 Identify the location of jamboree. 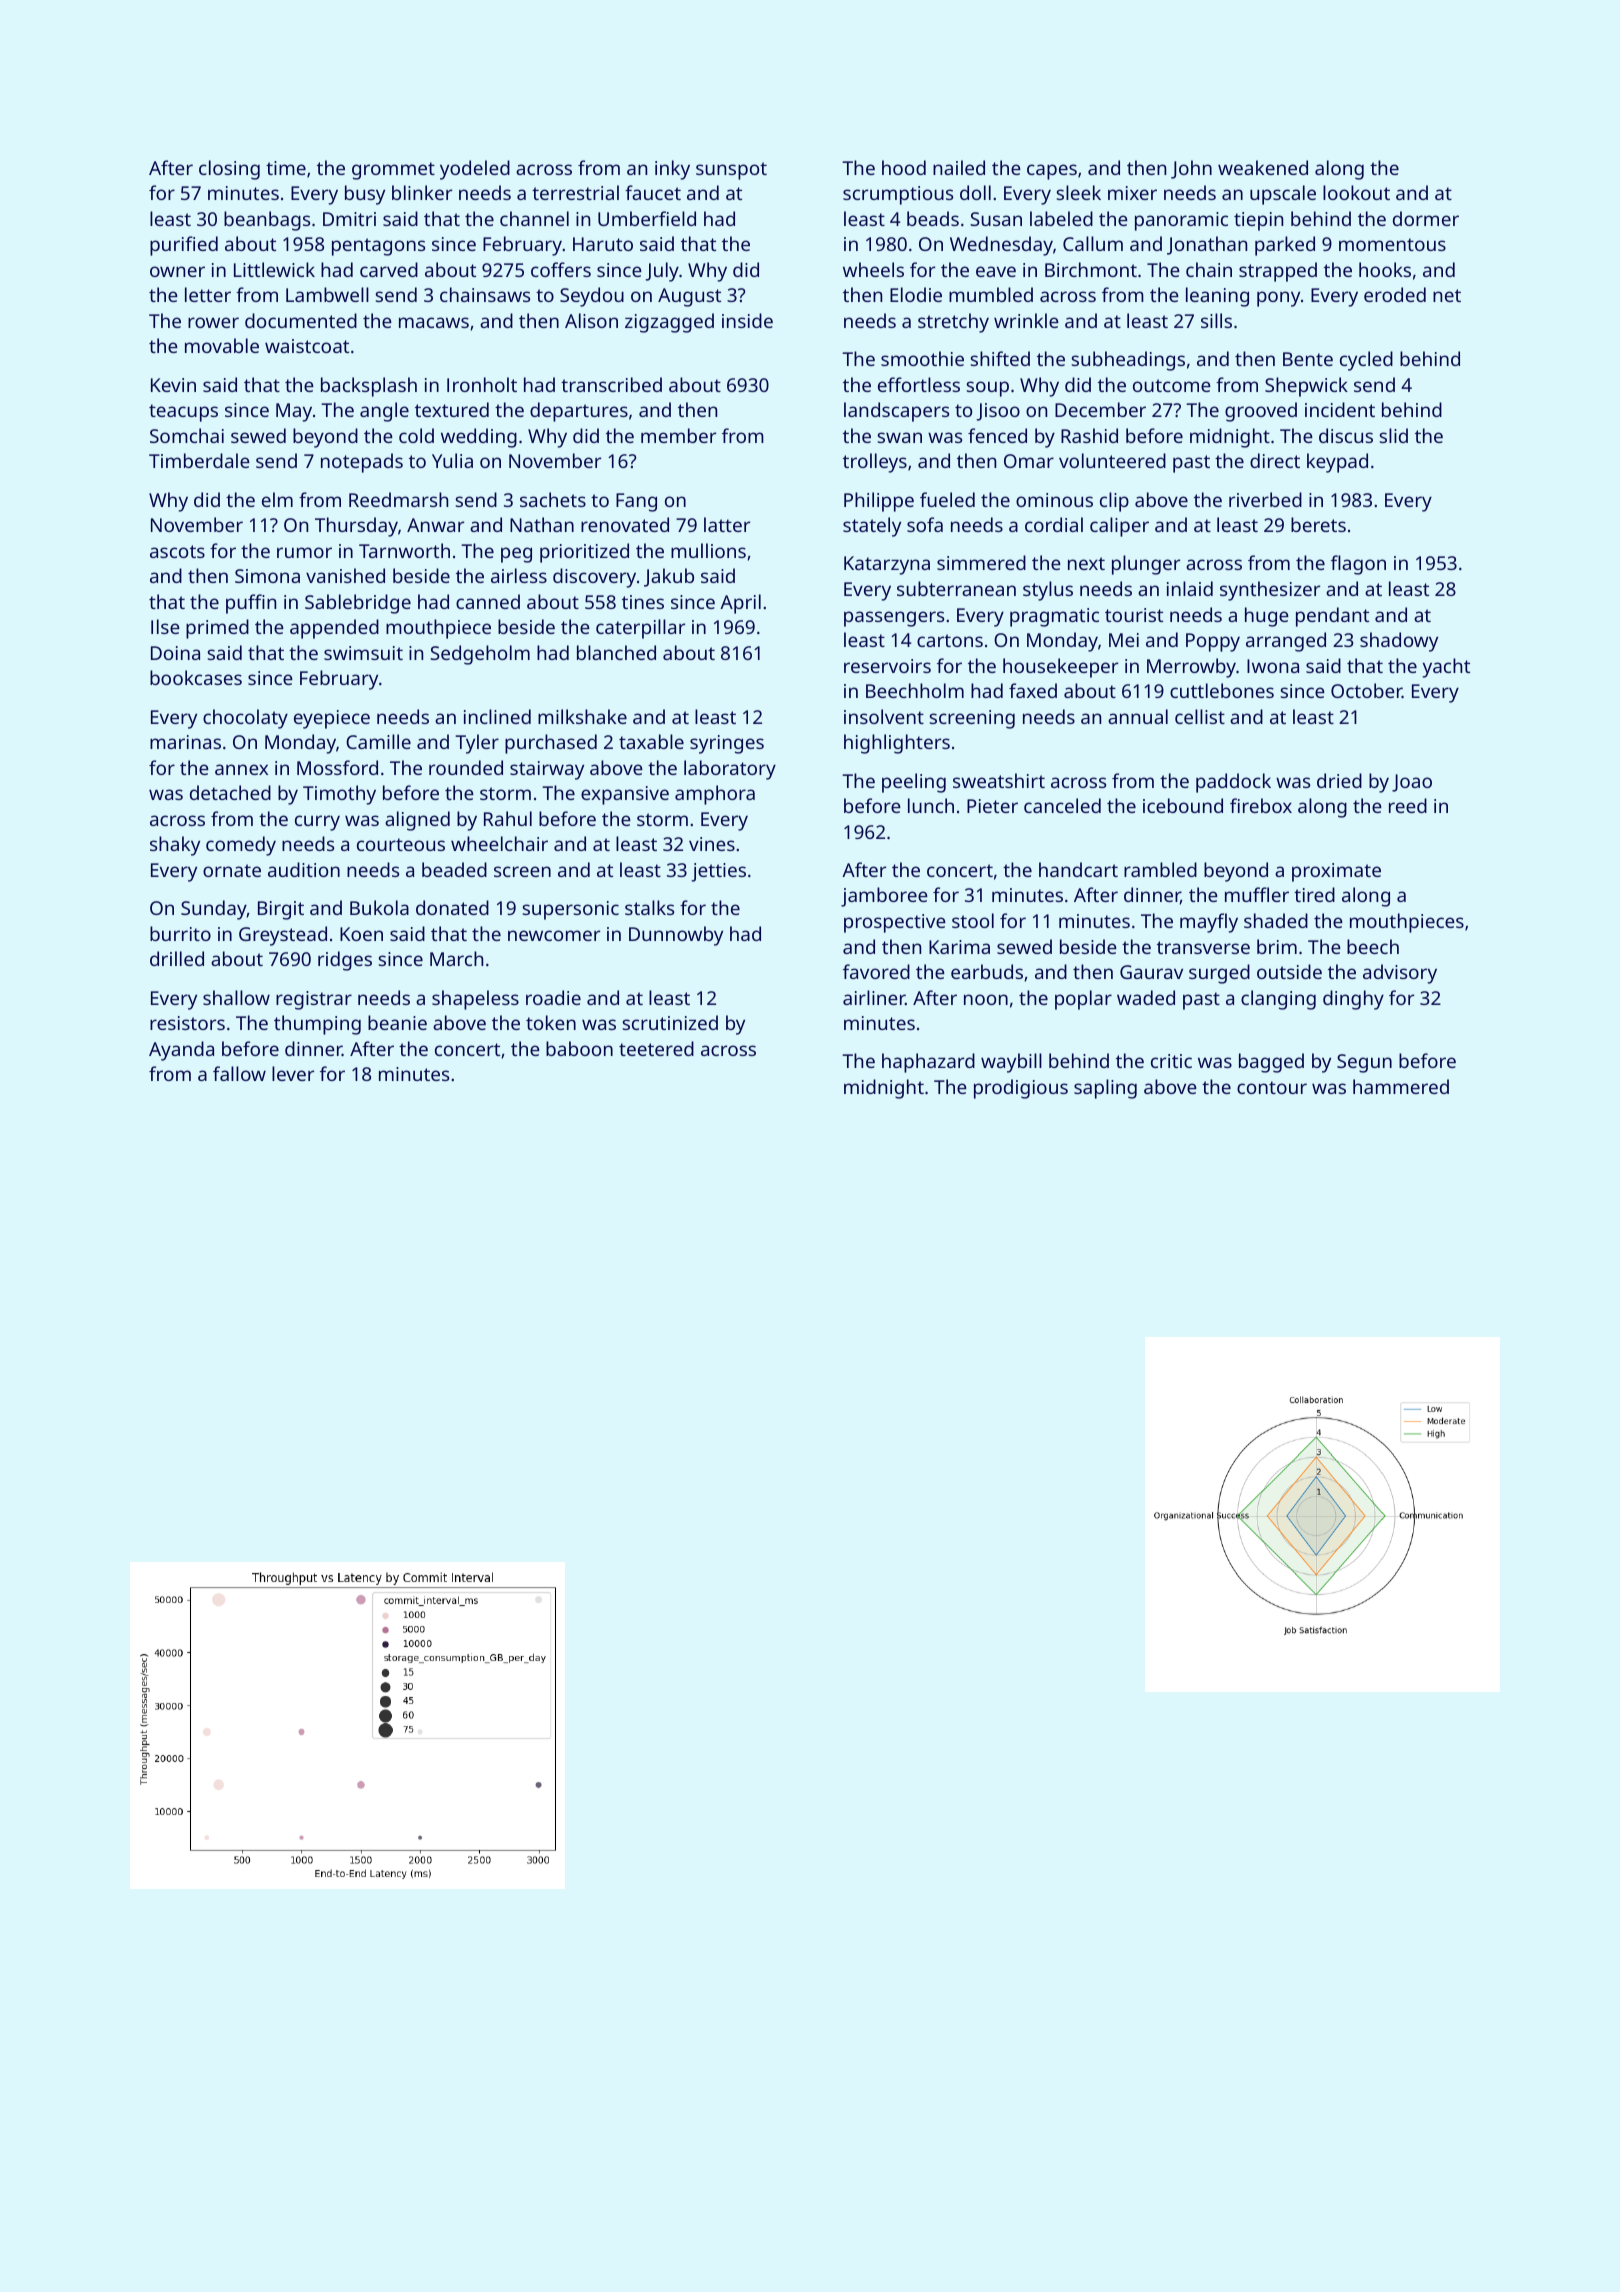
(884, 897).
